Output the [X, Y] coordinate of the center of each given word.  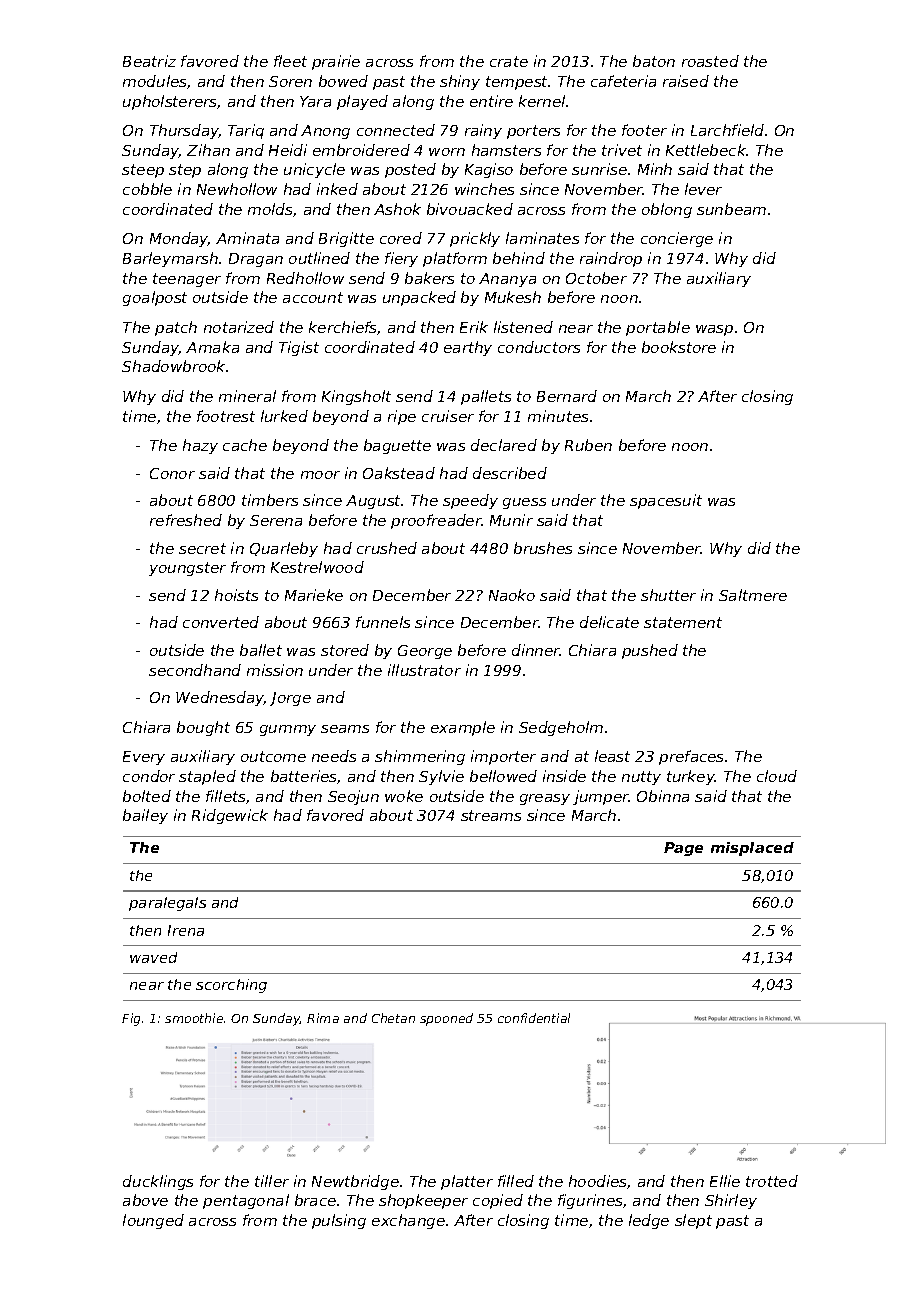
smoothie [194, 1018]
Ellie [725, 1181]
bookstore [679, 347]
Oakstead [399, 473]
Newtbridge [355, 1182]
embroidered [361, 150]
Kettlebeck [706, 150]
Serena [276, 520]
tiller [272, 1181]
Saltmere [753, 595]
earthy [468, 348]
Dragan [256, 260]
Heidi [288, 150]
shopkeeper [423, 1201]
